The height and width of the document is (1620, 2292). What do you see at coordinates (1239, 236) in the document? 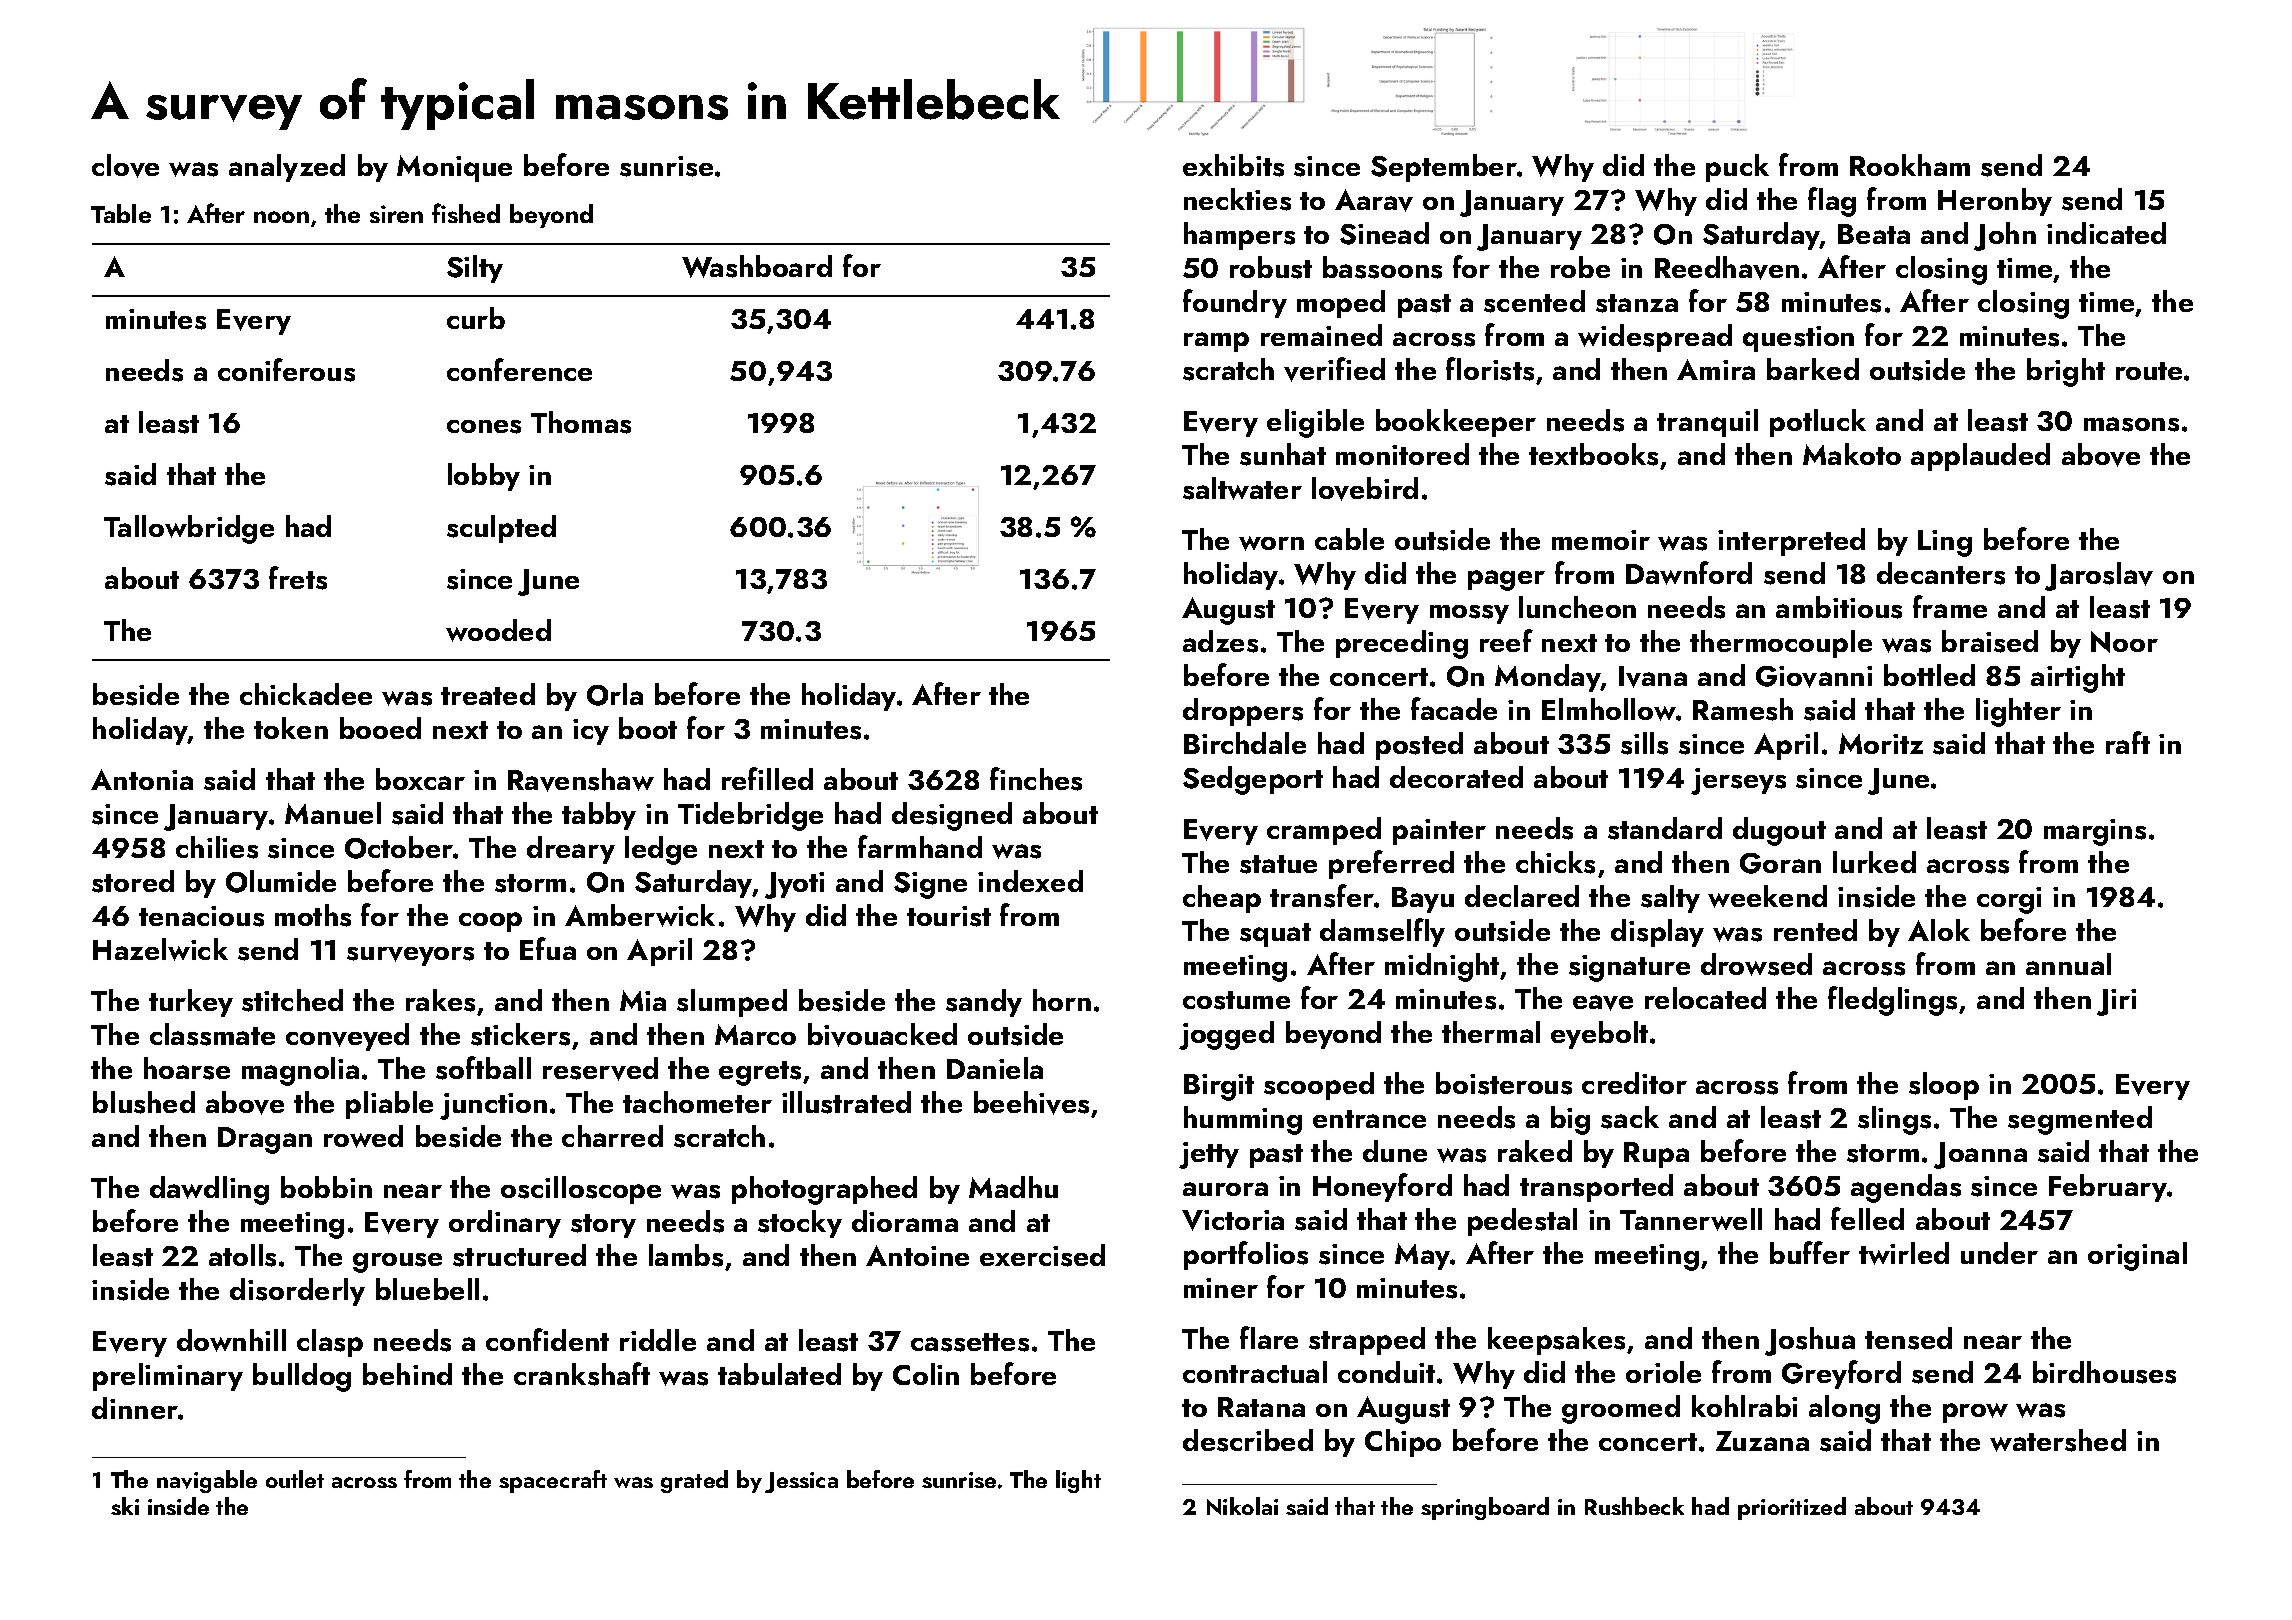
I see `hampers` at bounding box center [1239, 236].
